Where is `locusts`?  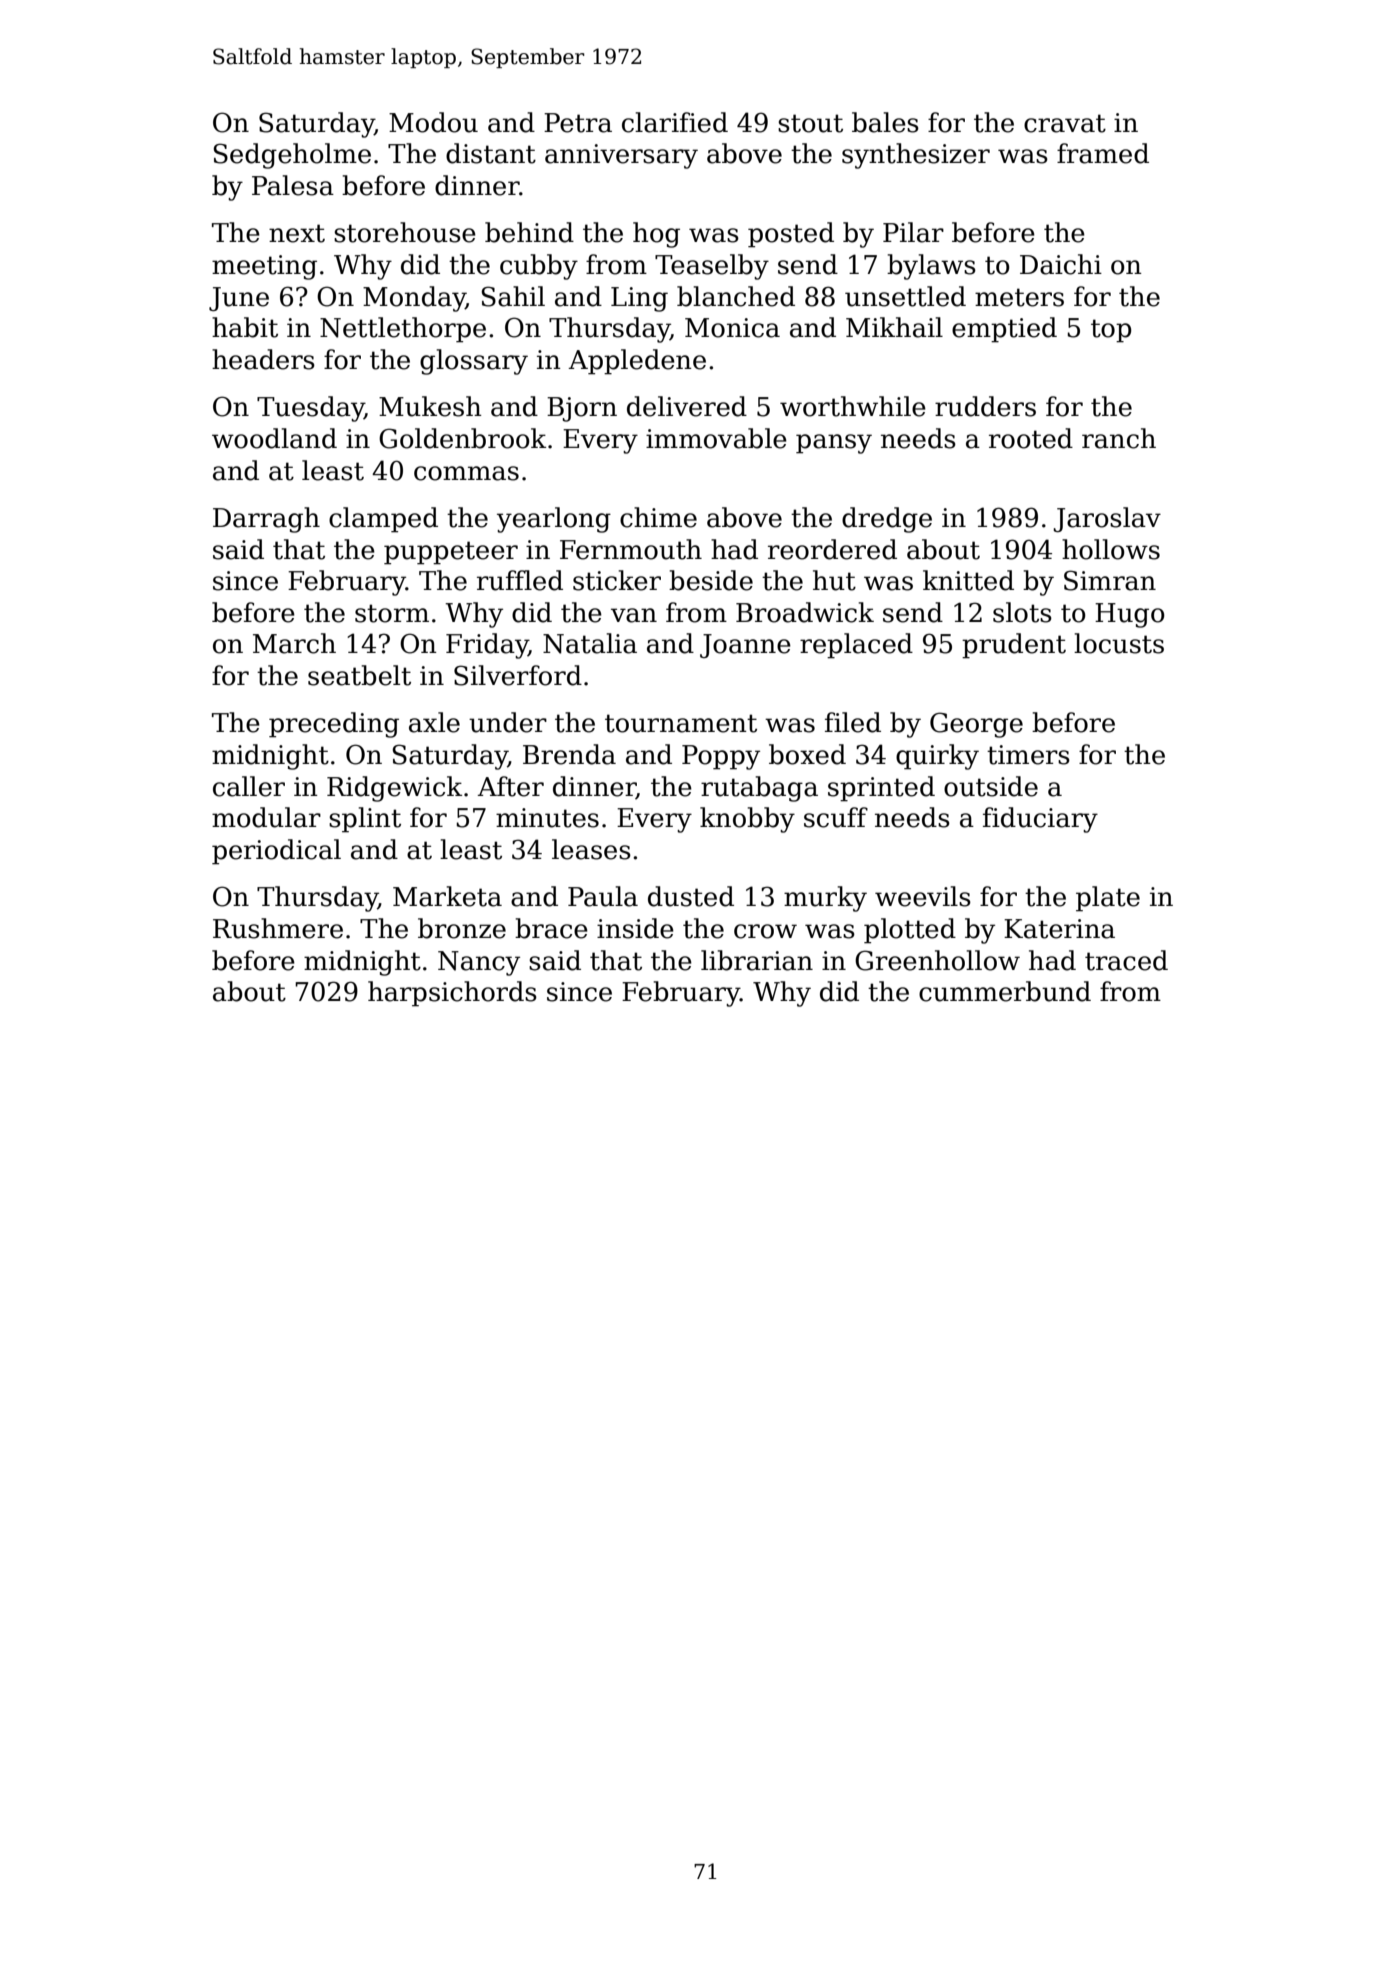
locusts is located at coordinates (1119, 643).
